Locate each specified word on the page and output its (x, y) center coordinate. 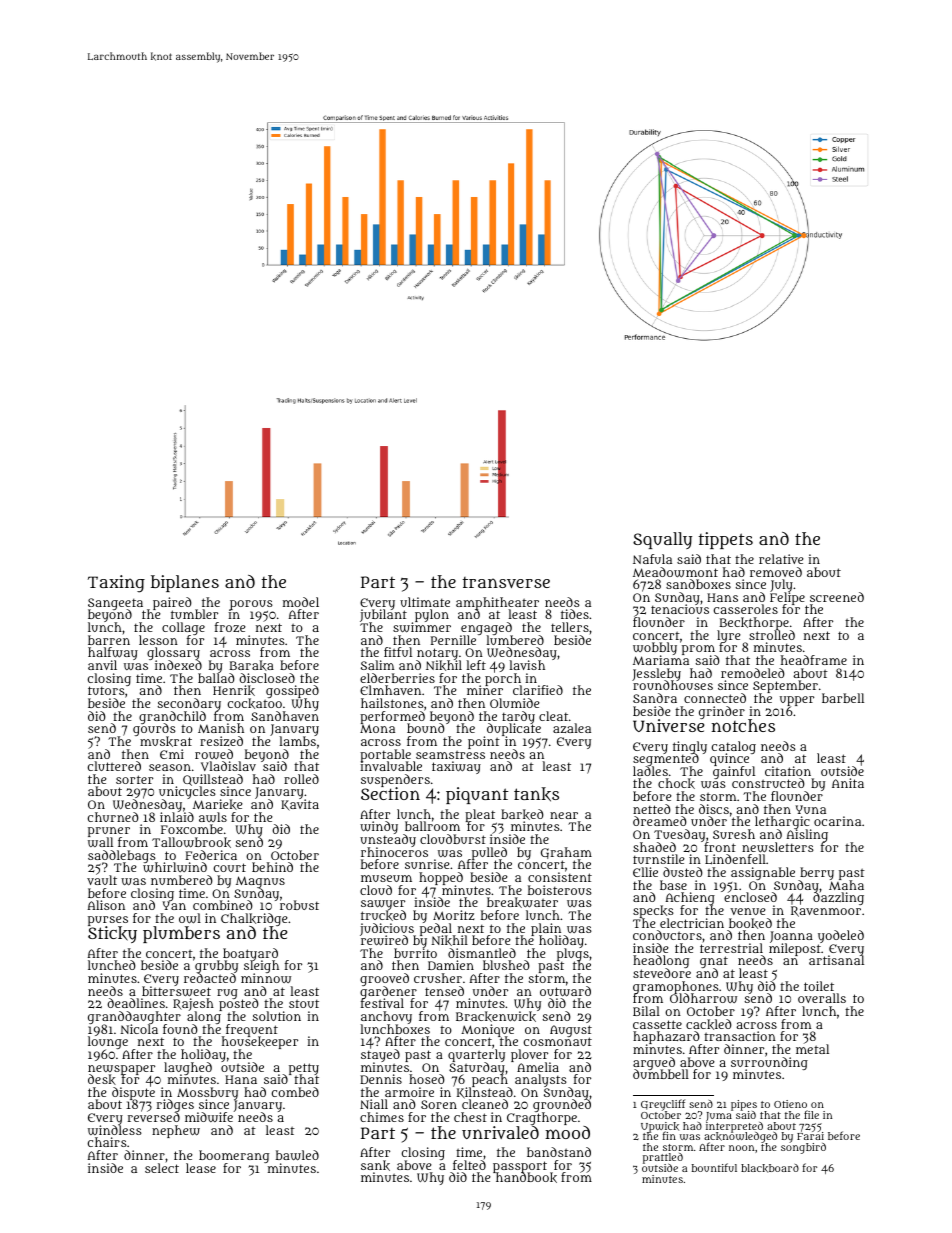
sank (375, 1165)
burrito (415, 953)
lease (201, 1168)
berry (817, 873)
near (564, 815)
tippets (725, 540)
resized (221, 741)
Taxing (116, 584)
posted (239, 1005)
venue (748, 911)
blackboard (770, 1168)
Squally (662, 540)
